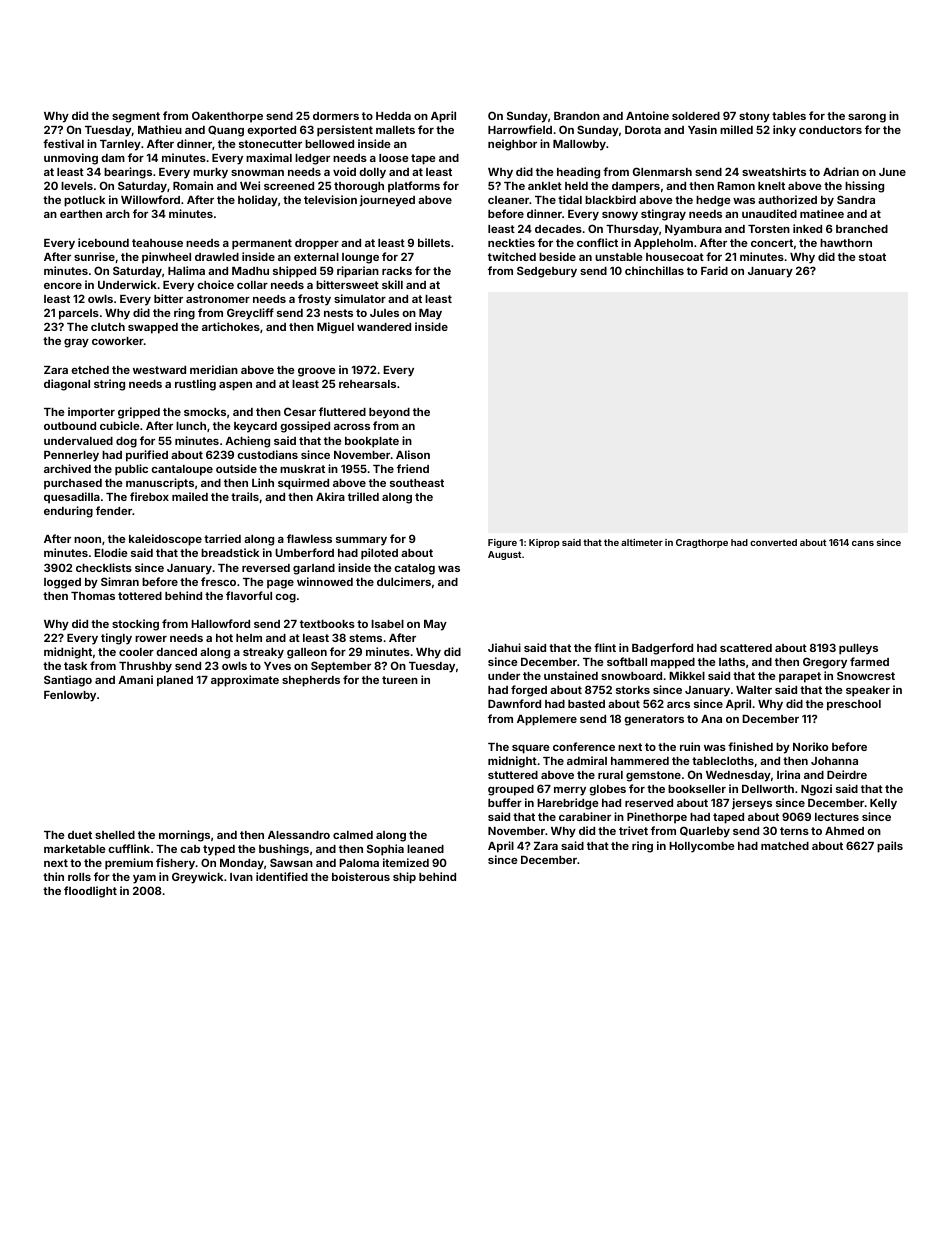 This screenshot has height=1233, width=952. What do you see at coordinates (746, 648) in the screenshot?
I see `scattered` at bounding box center [746, 648].
